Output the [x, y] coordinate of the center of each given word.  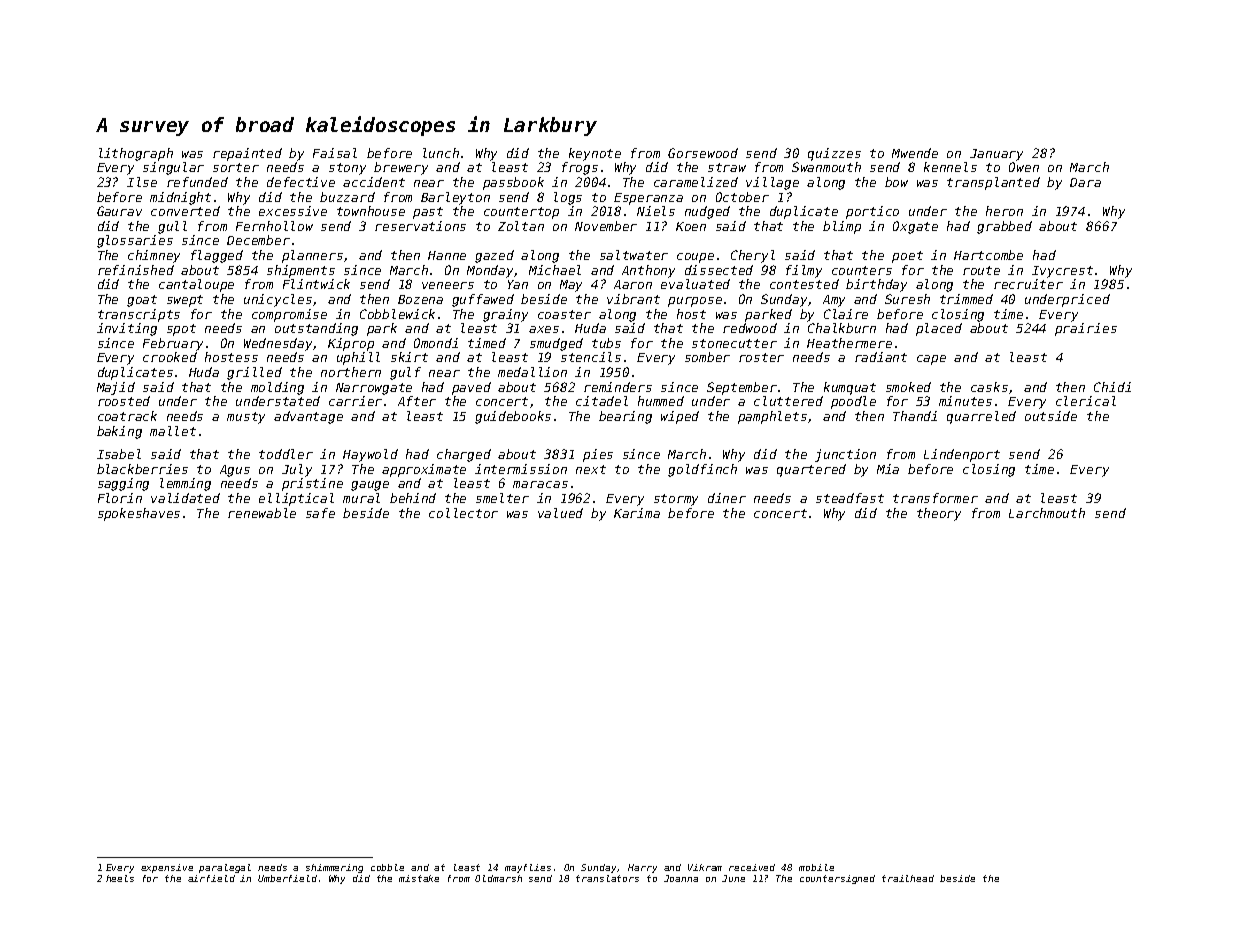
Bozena [420, 299]
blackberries [142, 469]
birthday [876, 285]
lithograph [136, 154]
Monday [491, 271]
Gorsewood [703, 153]
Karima [637, 513]
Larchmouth [1047, 513]
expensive [167, 868]
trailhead [908, 878]
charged [464, 455]
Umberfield [287, 878]
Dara [1085, 182]
